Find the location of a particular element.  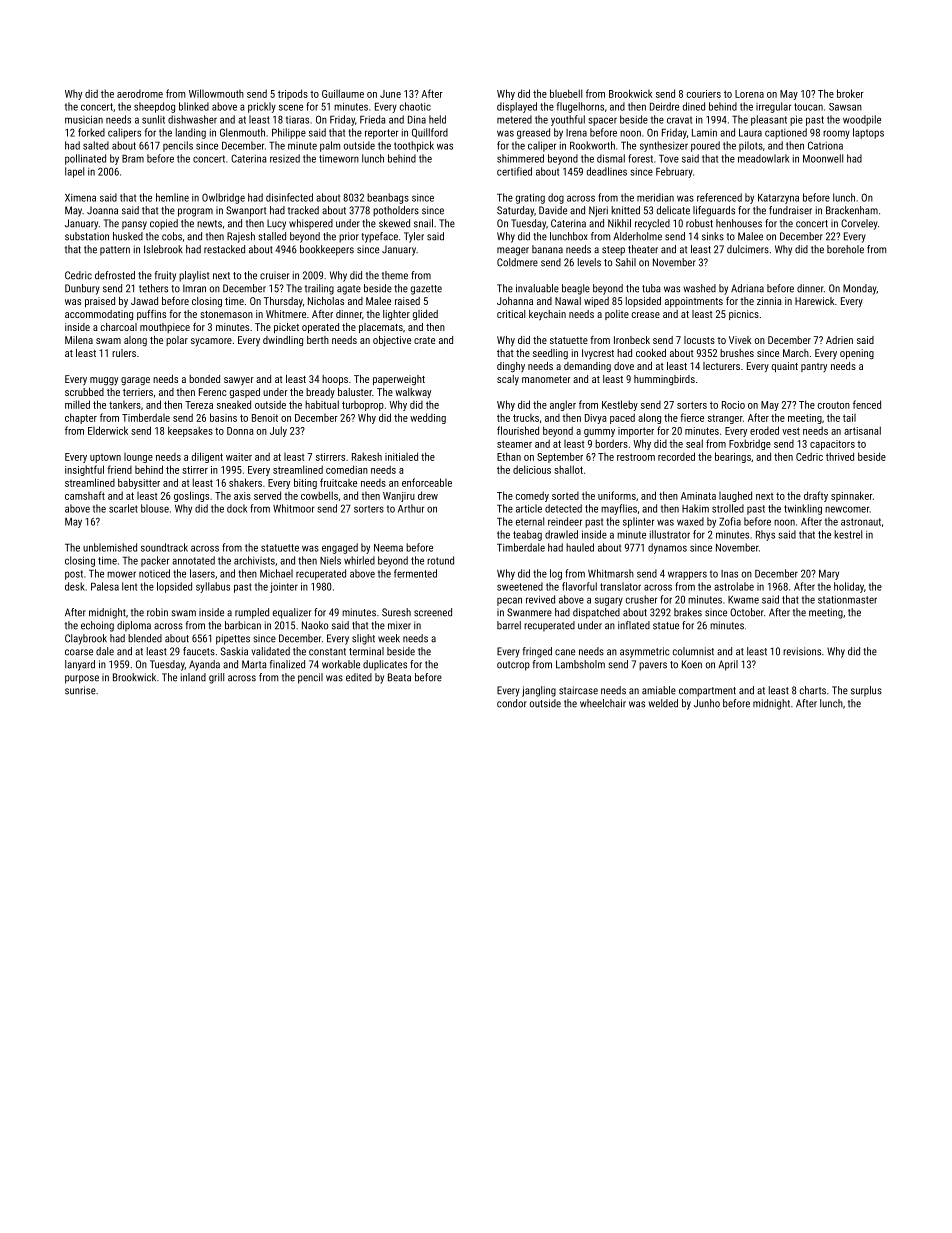

flugelhorns is located at coordinates (580, 107).
